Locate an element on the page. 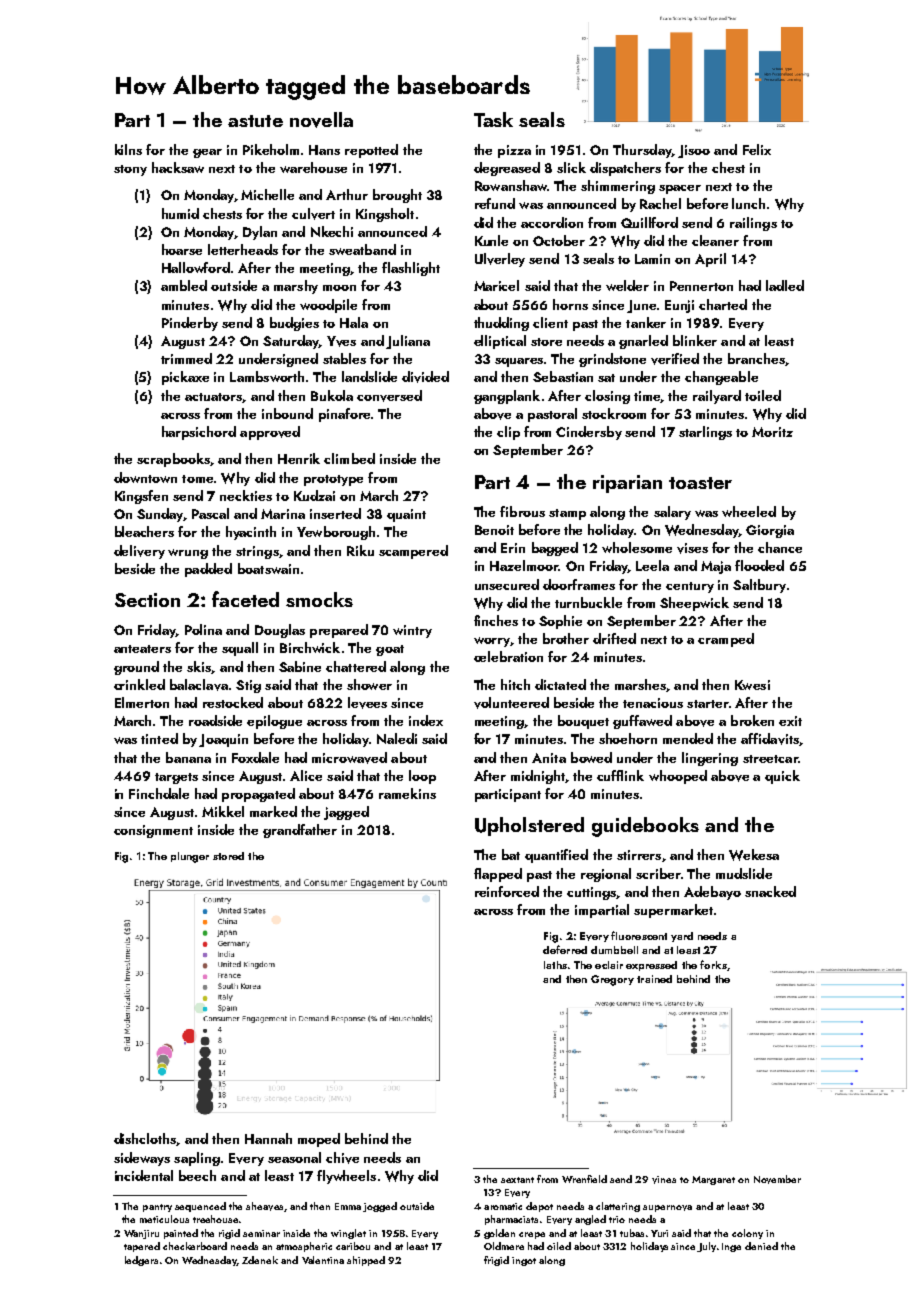 The image size is (924, 1308). kilns is located at coordinates (128, 149).
